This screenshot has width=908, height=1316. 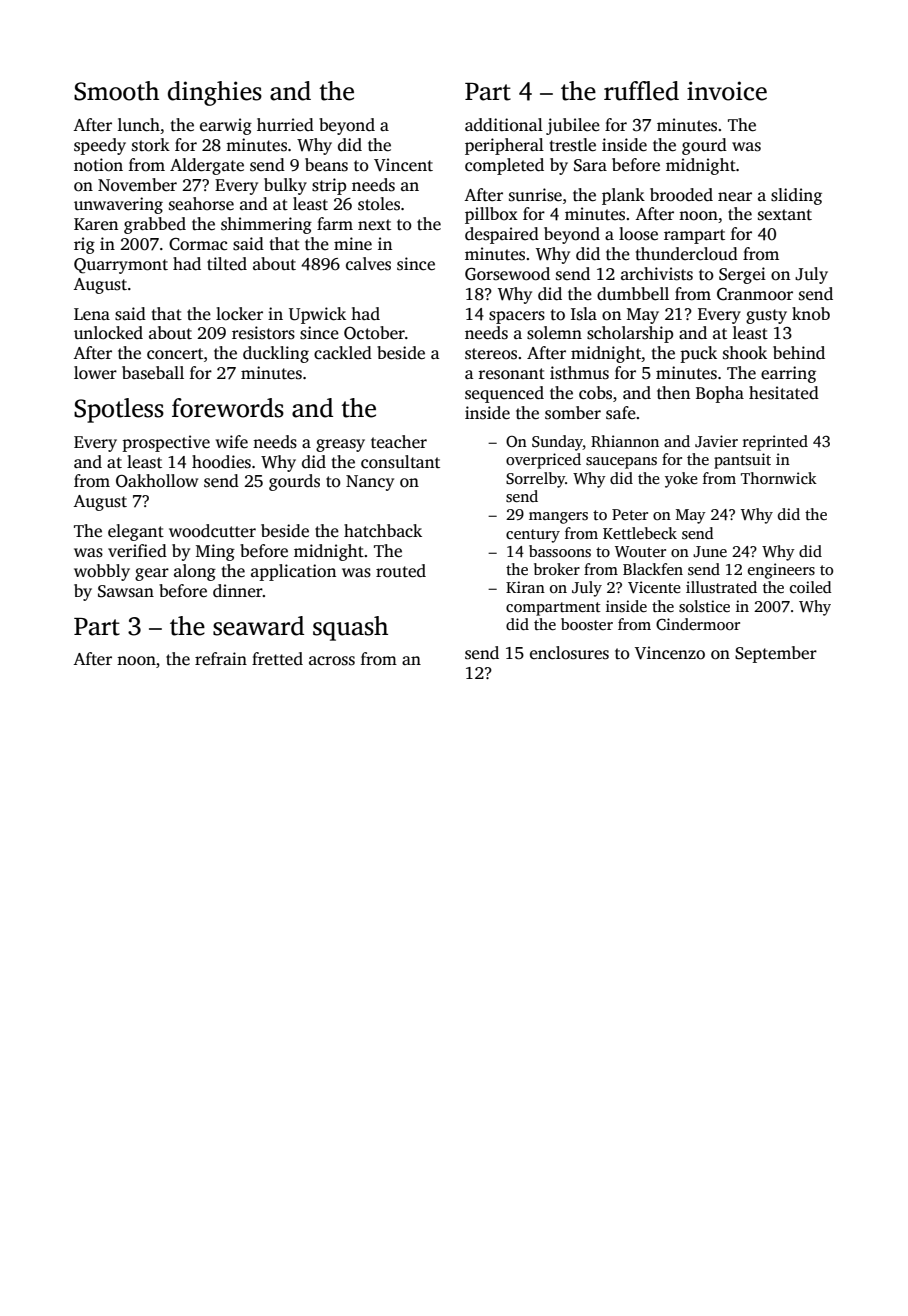 I want to click on enclosures, so click(x=569, y=653).
